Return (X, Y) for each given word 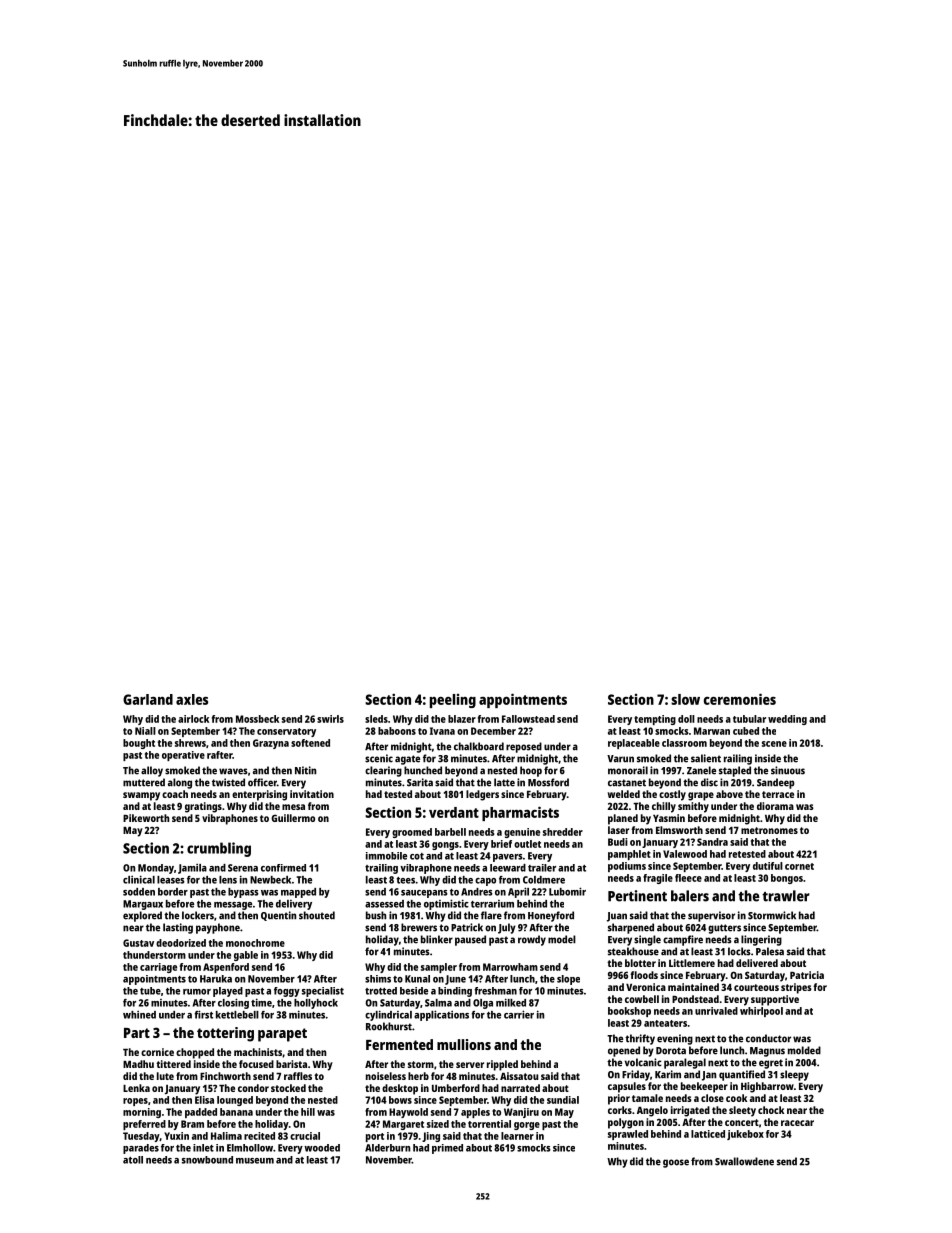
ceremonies (740, 699)
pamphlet (629, 855)
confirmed (283, 868)
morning (142, 1113)
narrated (520, 1088)
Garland (148, 699)
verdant (454, 812)
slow (685, 699)
